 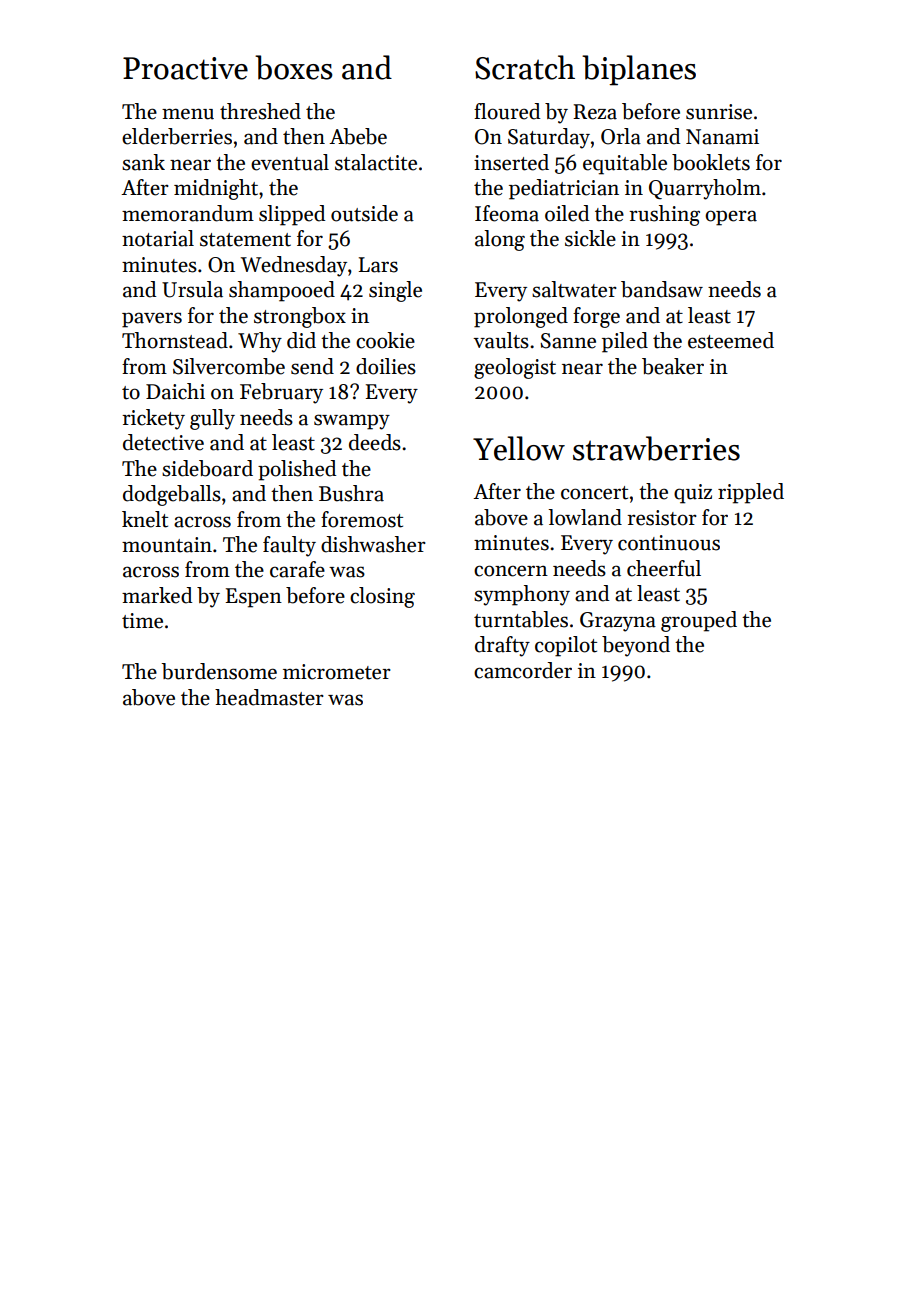 I want to click on micrometer, so click(x=337, y=672).
